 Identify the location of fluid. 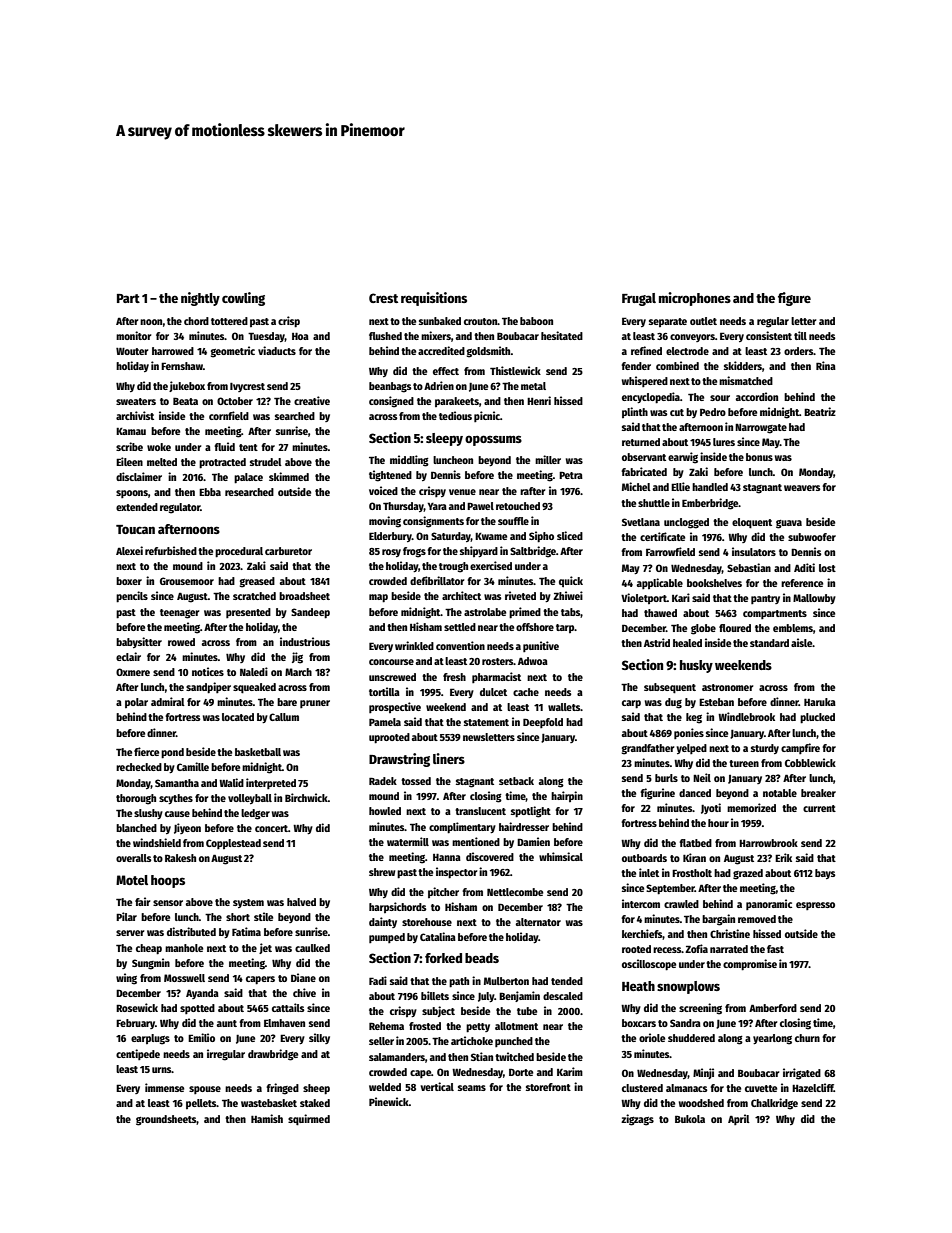
(224, 446).
